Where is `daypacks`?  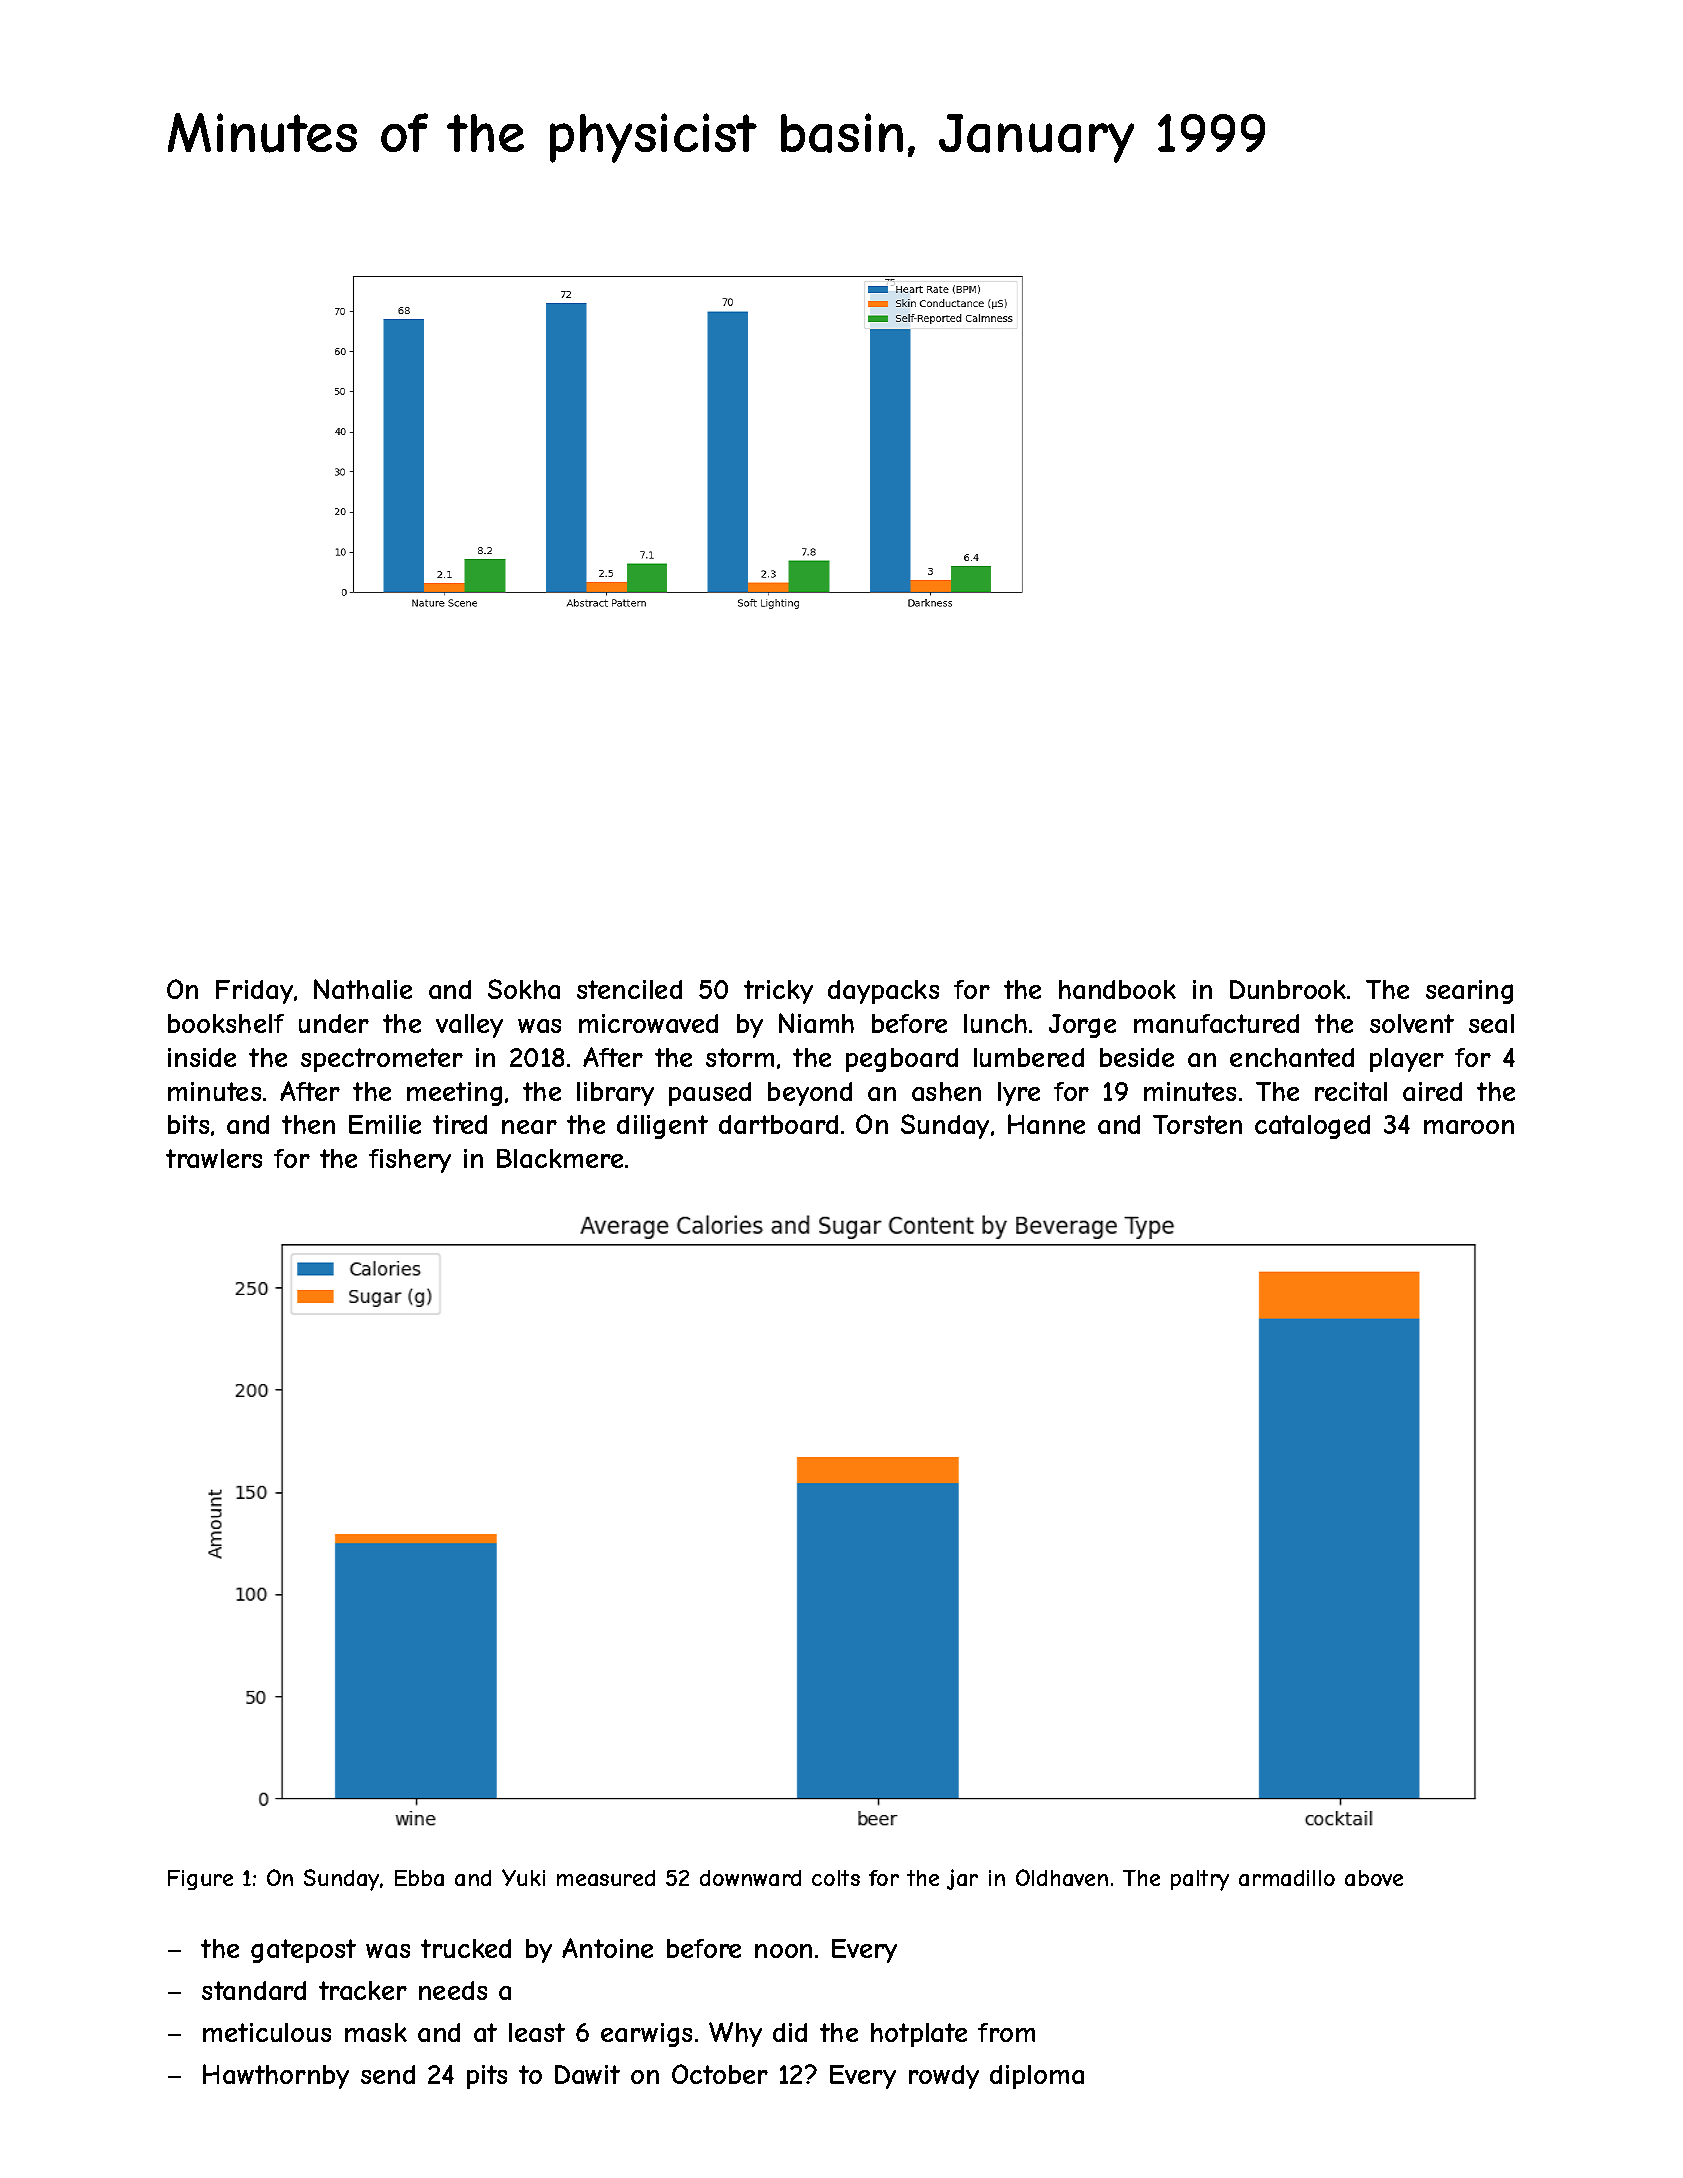
daypacks is located at coordinates (883, 992).
